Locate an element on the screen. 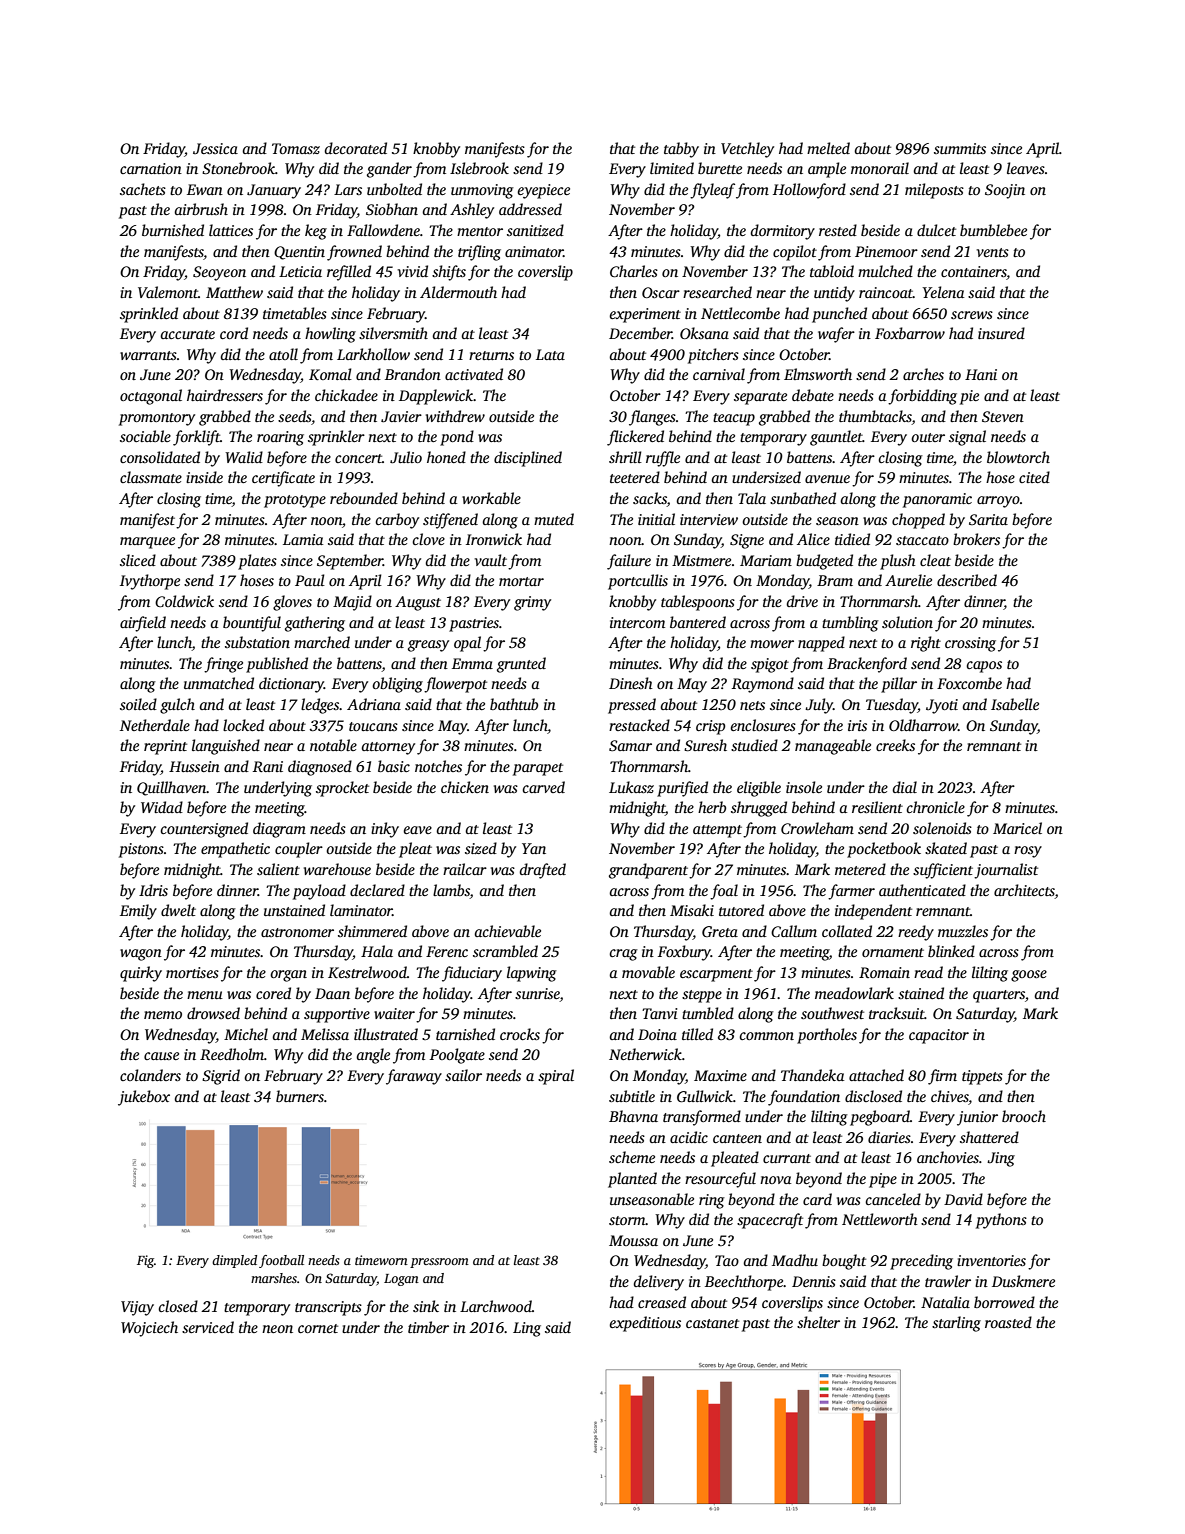 This screenshot has width=1185, height=1534. screws is located at coordinates (972, 315).
